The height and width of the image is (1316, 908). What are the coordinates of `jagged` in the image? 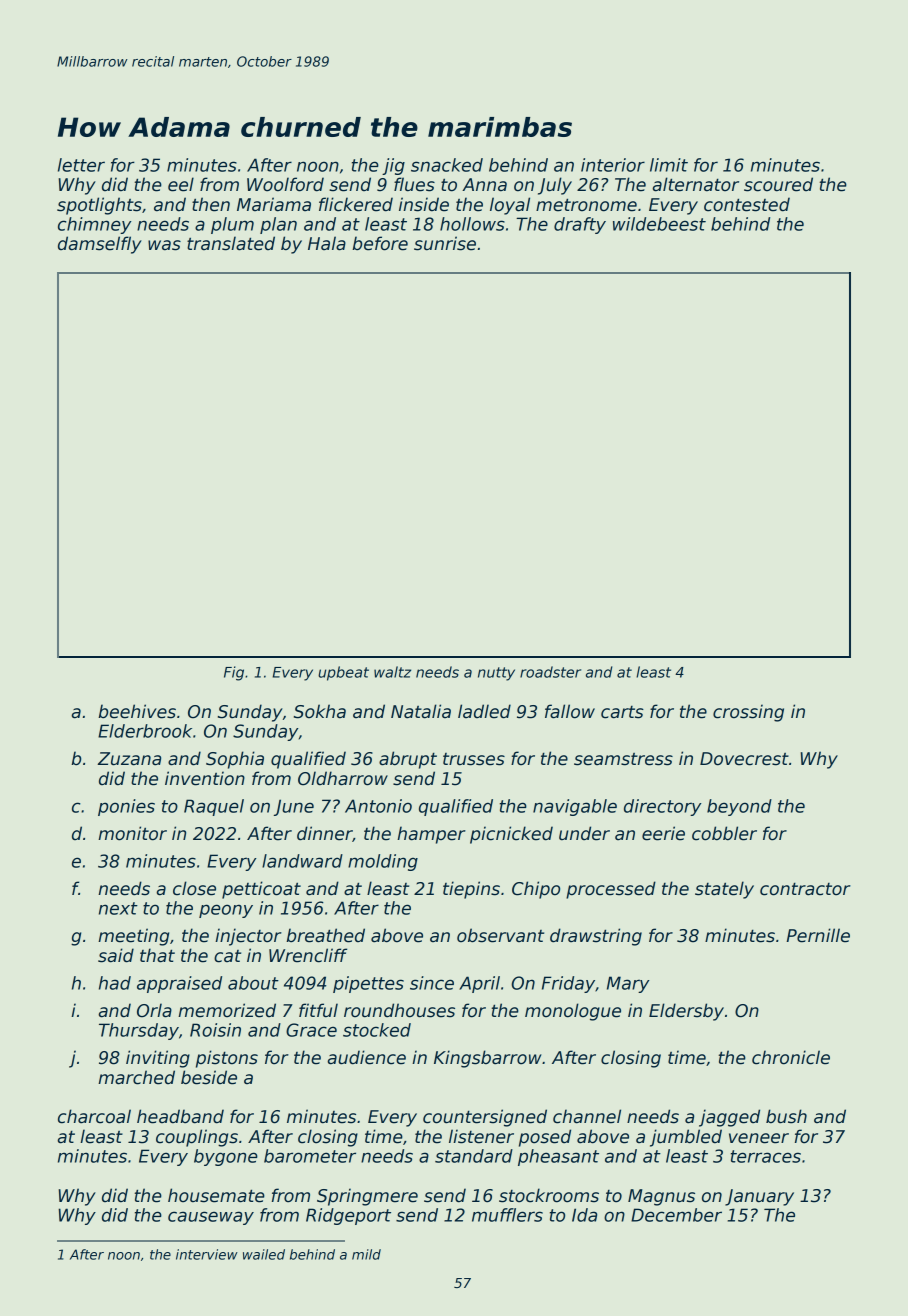 It's located at (729, 1118).
